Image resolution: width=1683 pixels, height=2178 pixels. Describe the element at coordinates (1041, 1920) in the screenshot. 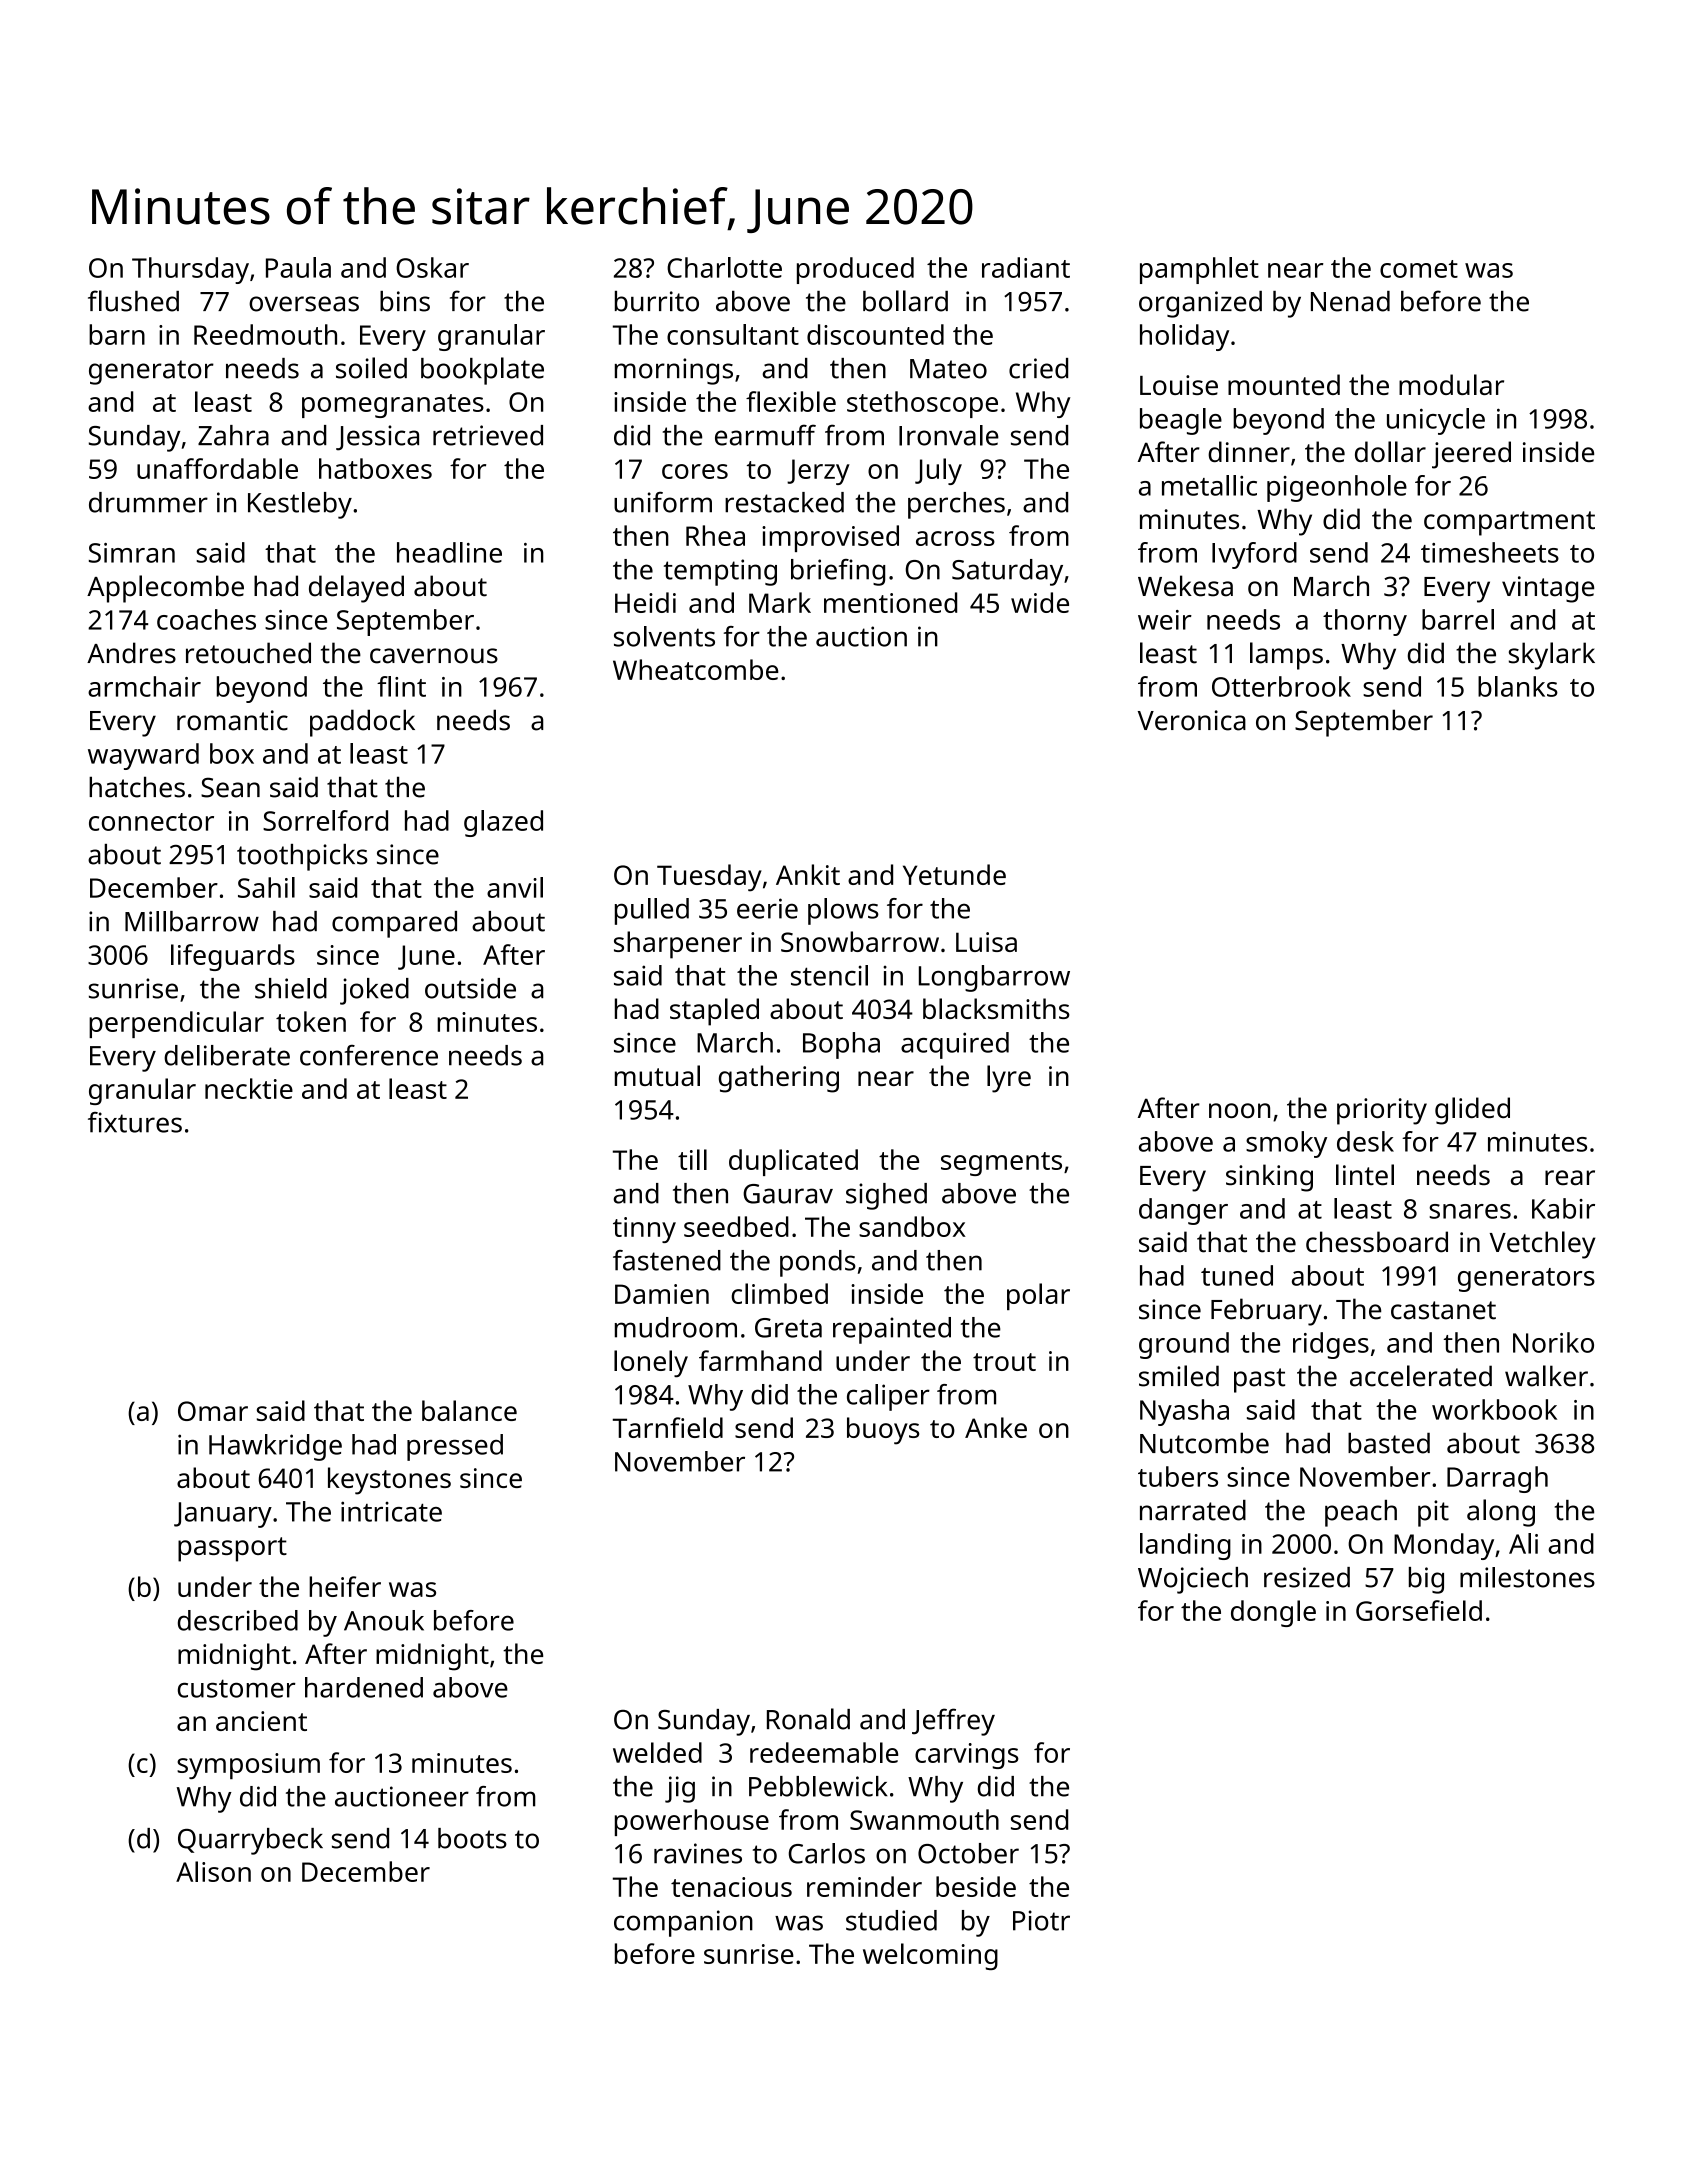

I see `Piotr` at that location.
